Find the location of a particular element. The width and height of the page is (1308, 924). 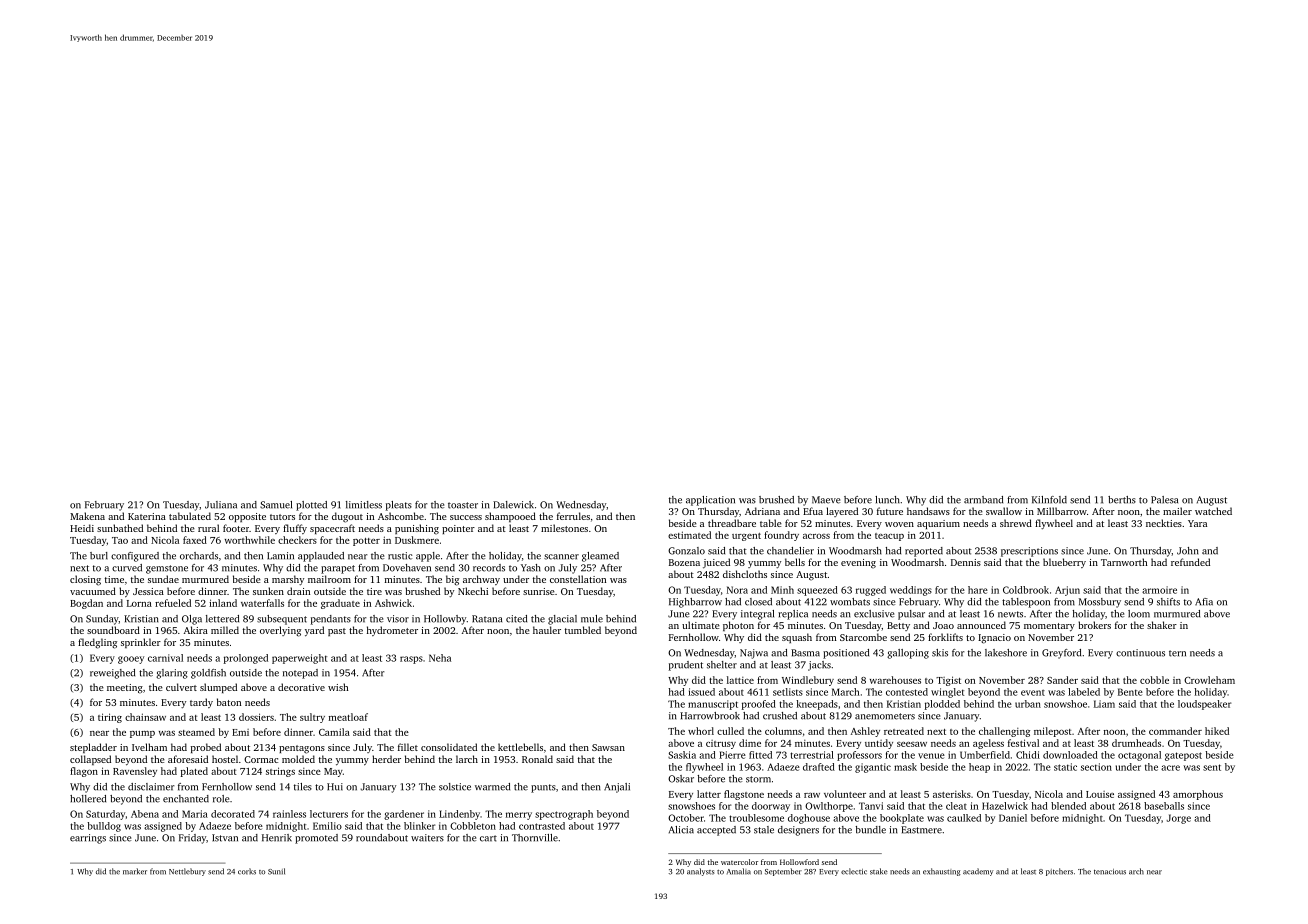

application is located at coordinates (710, 501).
